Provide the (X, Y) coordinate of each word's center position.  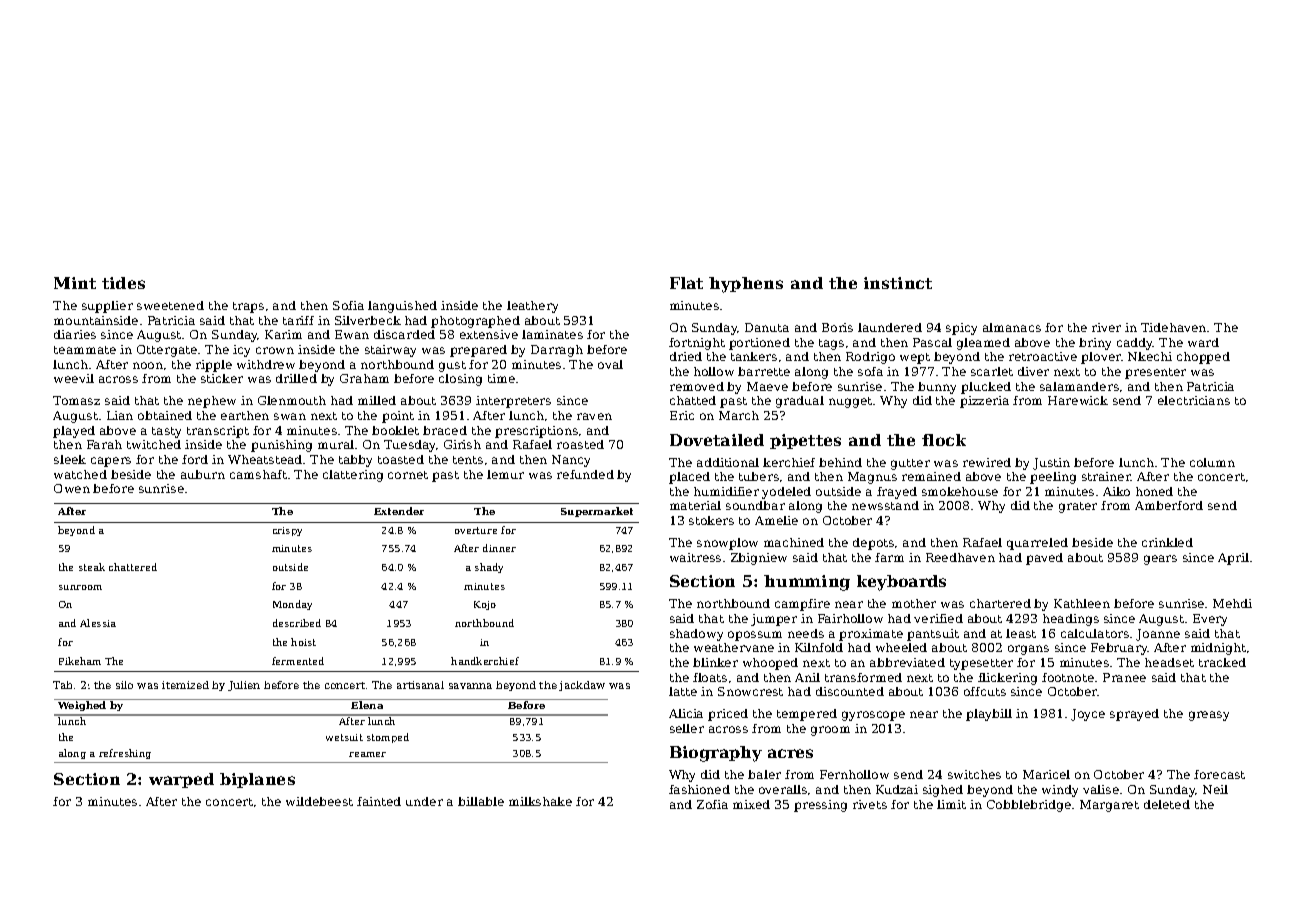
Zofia (712, 804)
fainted (379, 801)
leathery (532, 307)
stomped (388, 738)
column (1212, 462)
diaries (75, 334)
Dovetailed (717, 440)
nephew (212, 402)
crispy (287, 531)
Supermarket (597, 512)
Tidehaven (1173, 327)
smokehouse (960, 491)
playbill (989, 715)
